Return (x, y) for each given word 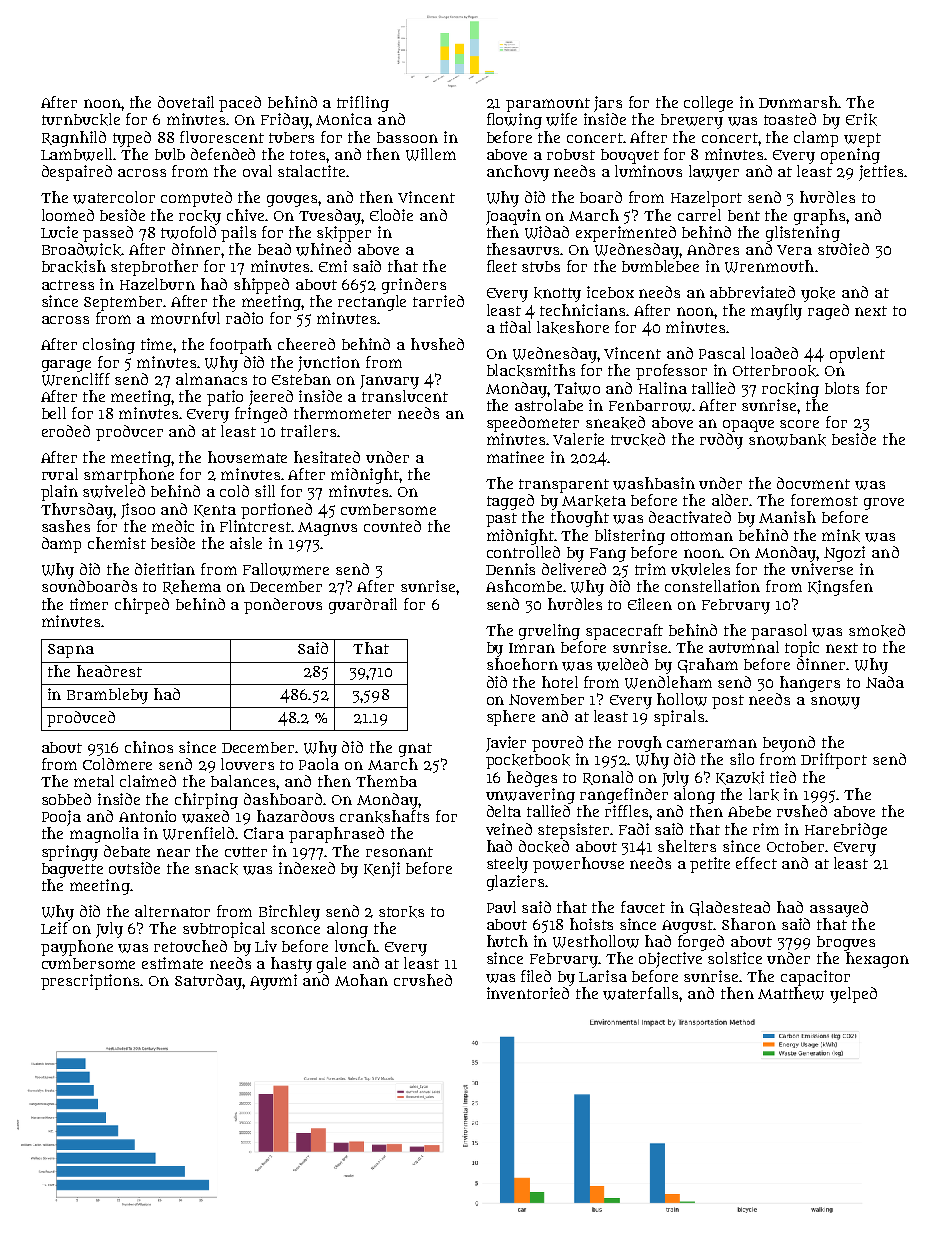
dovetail (186, 102)
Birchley (289, 913)
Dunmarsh (798, 102)
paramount (548, 105)
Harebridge (846, 831)
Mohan (361, 980)
